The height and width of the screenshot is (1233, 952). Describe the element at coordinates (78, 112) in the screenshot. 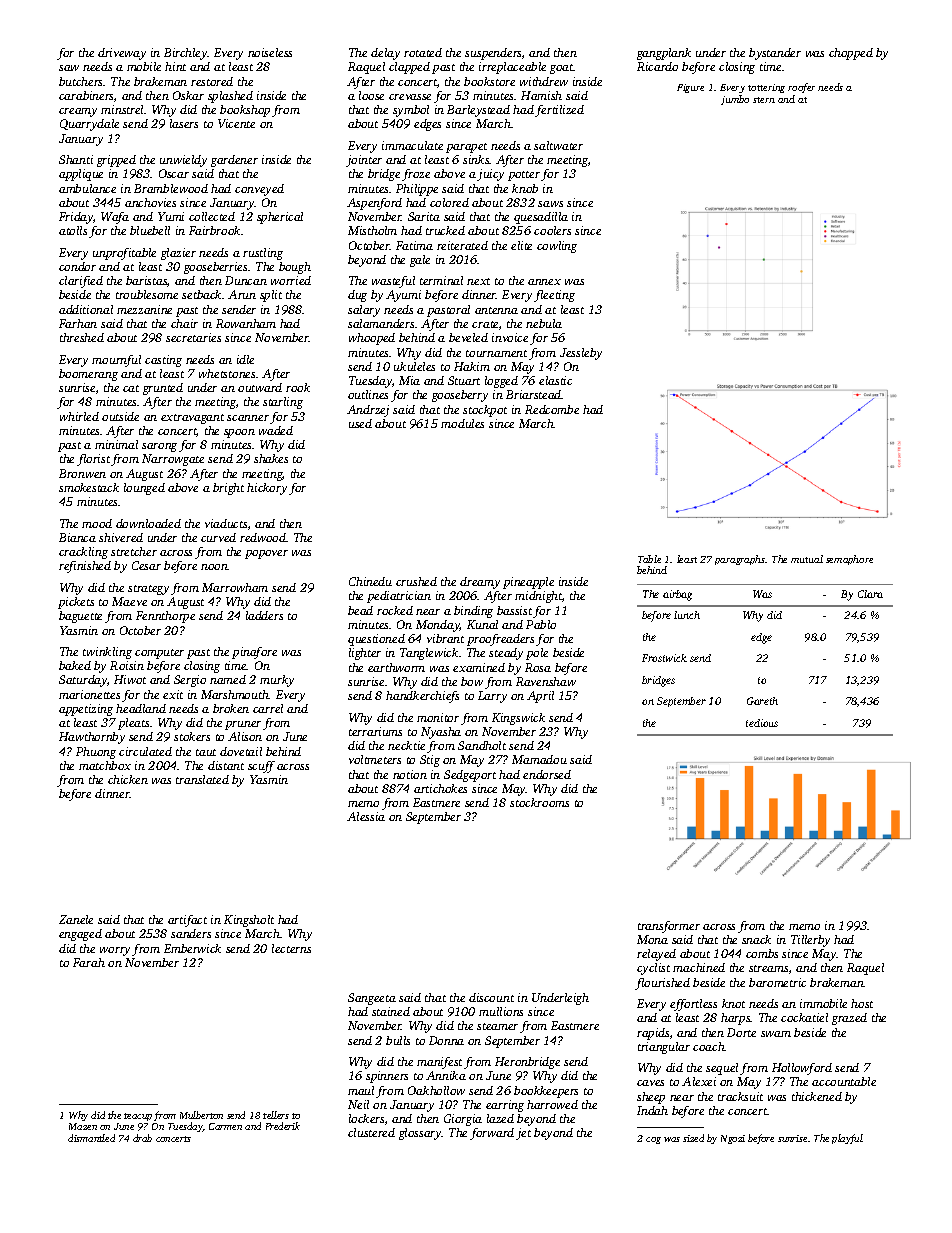

I see `creamy` at that location.
